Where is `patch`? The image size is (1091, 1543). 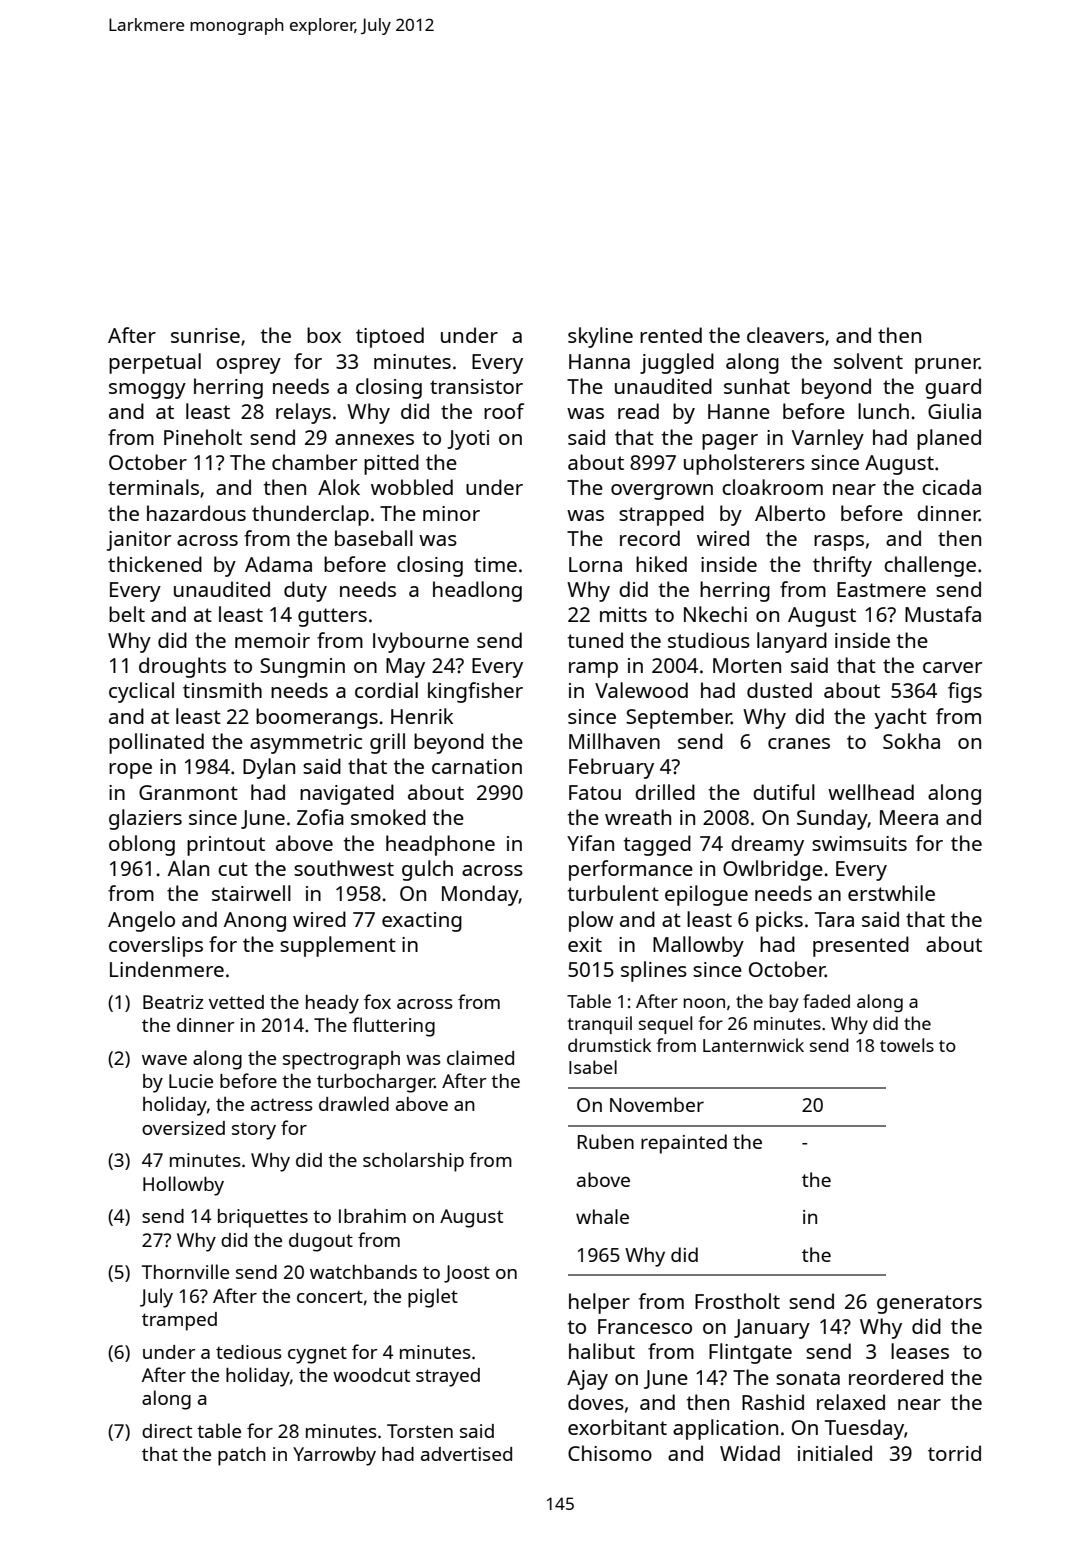 patch is located at coordinates (242, 1456).
